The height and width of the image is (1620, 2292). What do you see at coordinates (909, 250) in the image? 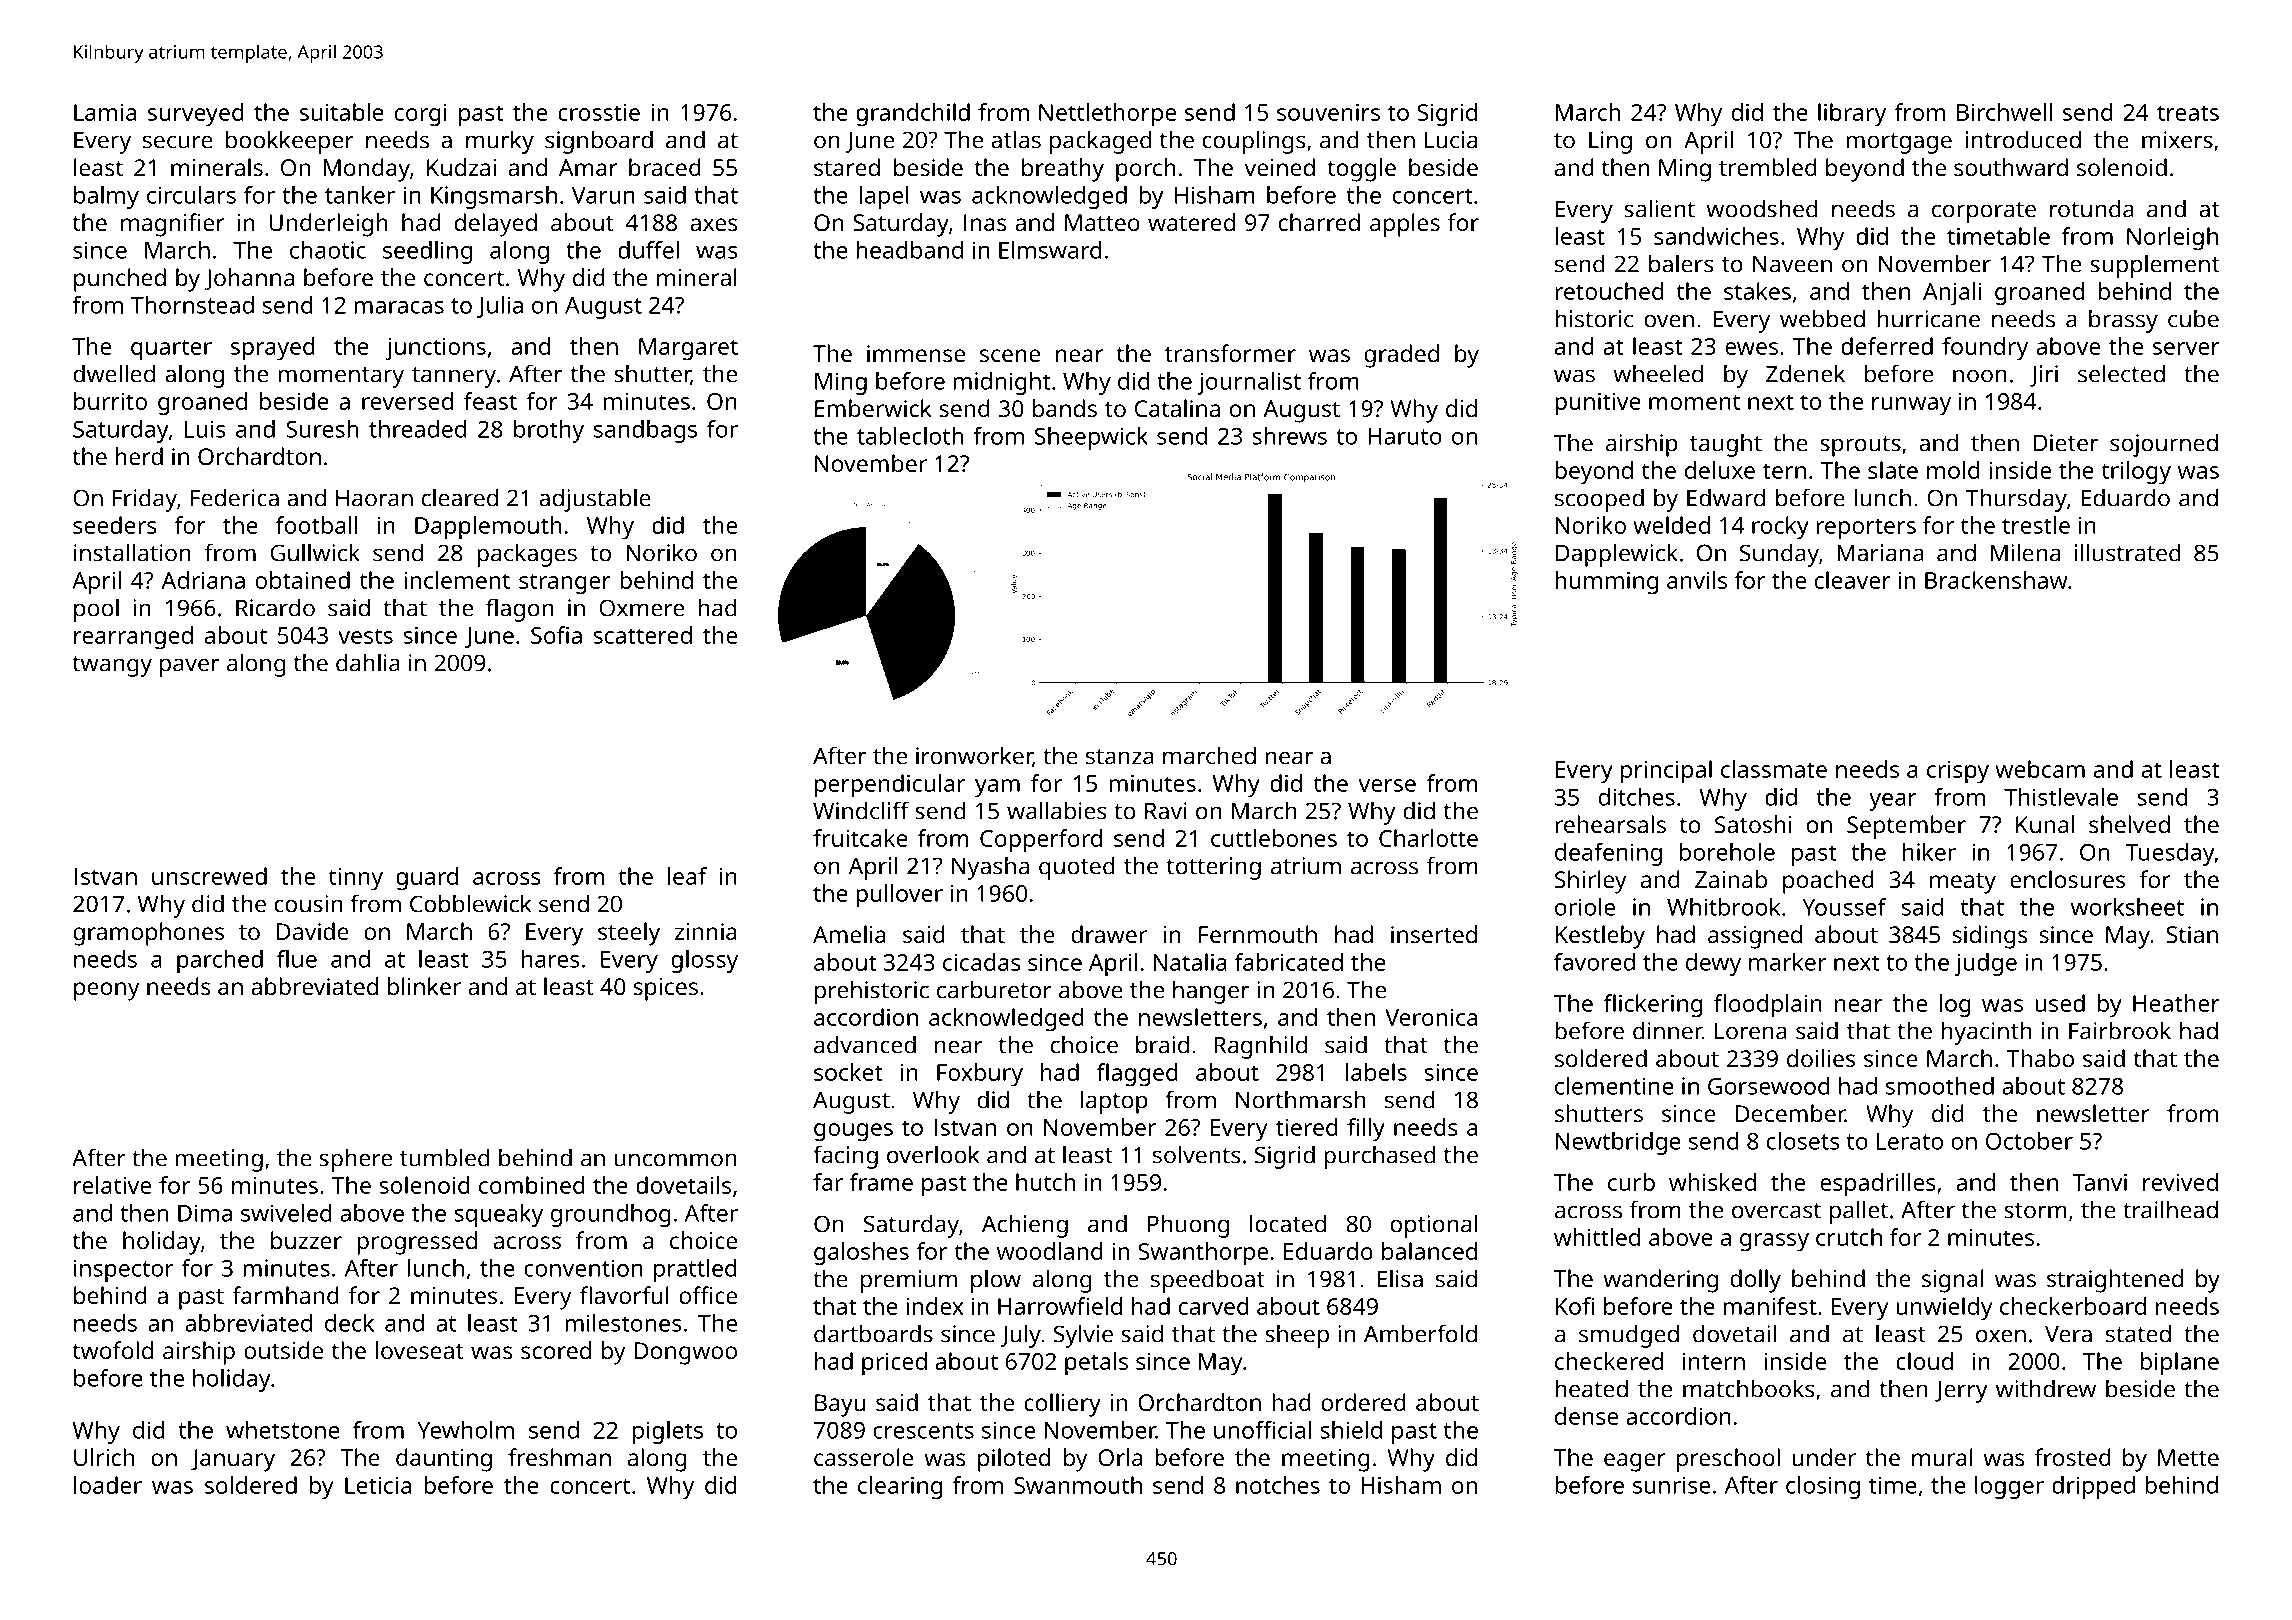
I see `headband` at bounding box center [909, 250].
